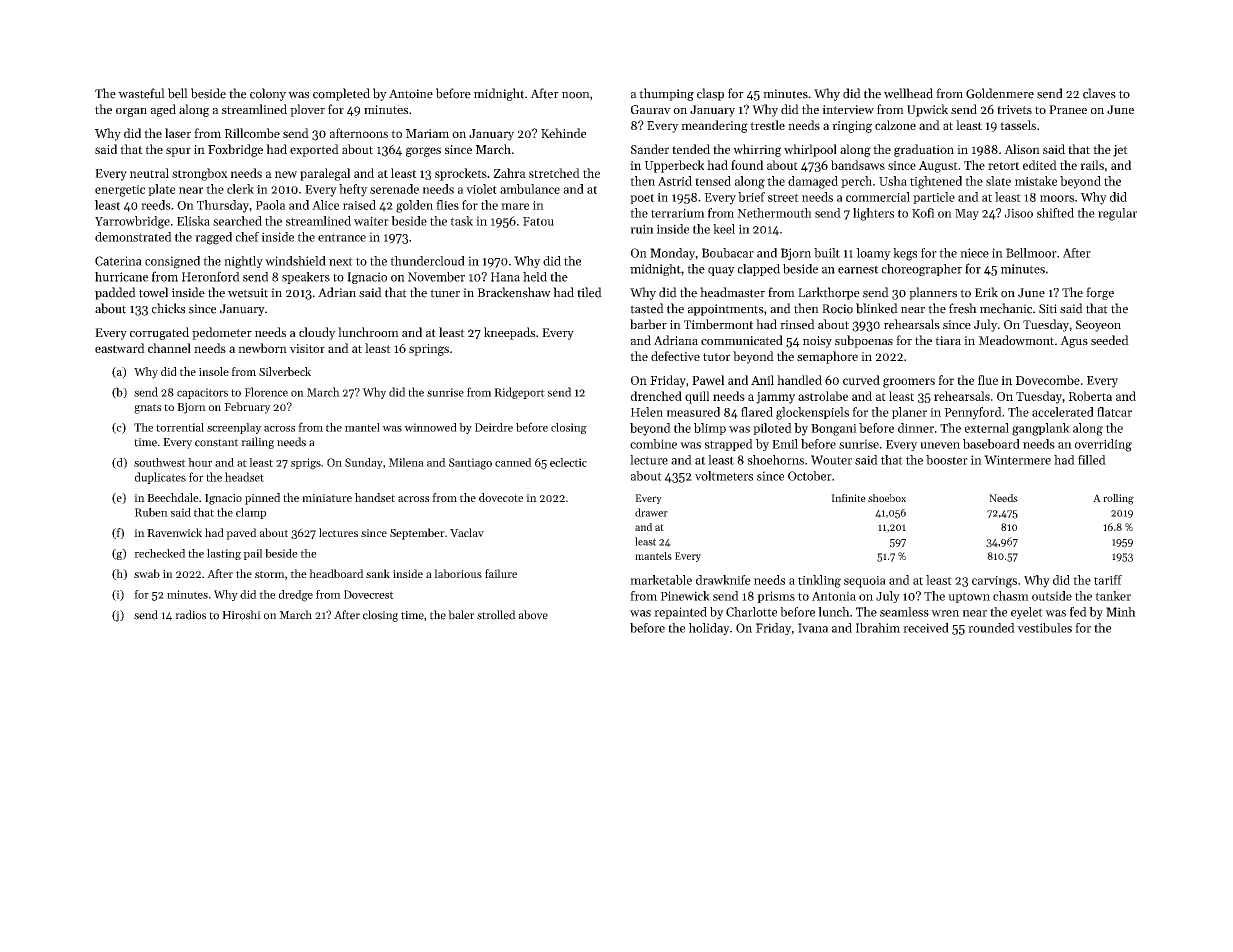 This image has height=952, width=1233. I want to click on Meadowmont, so click(1016, 340).
